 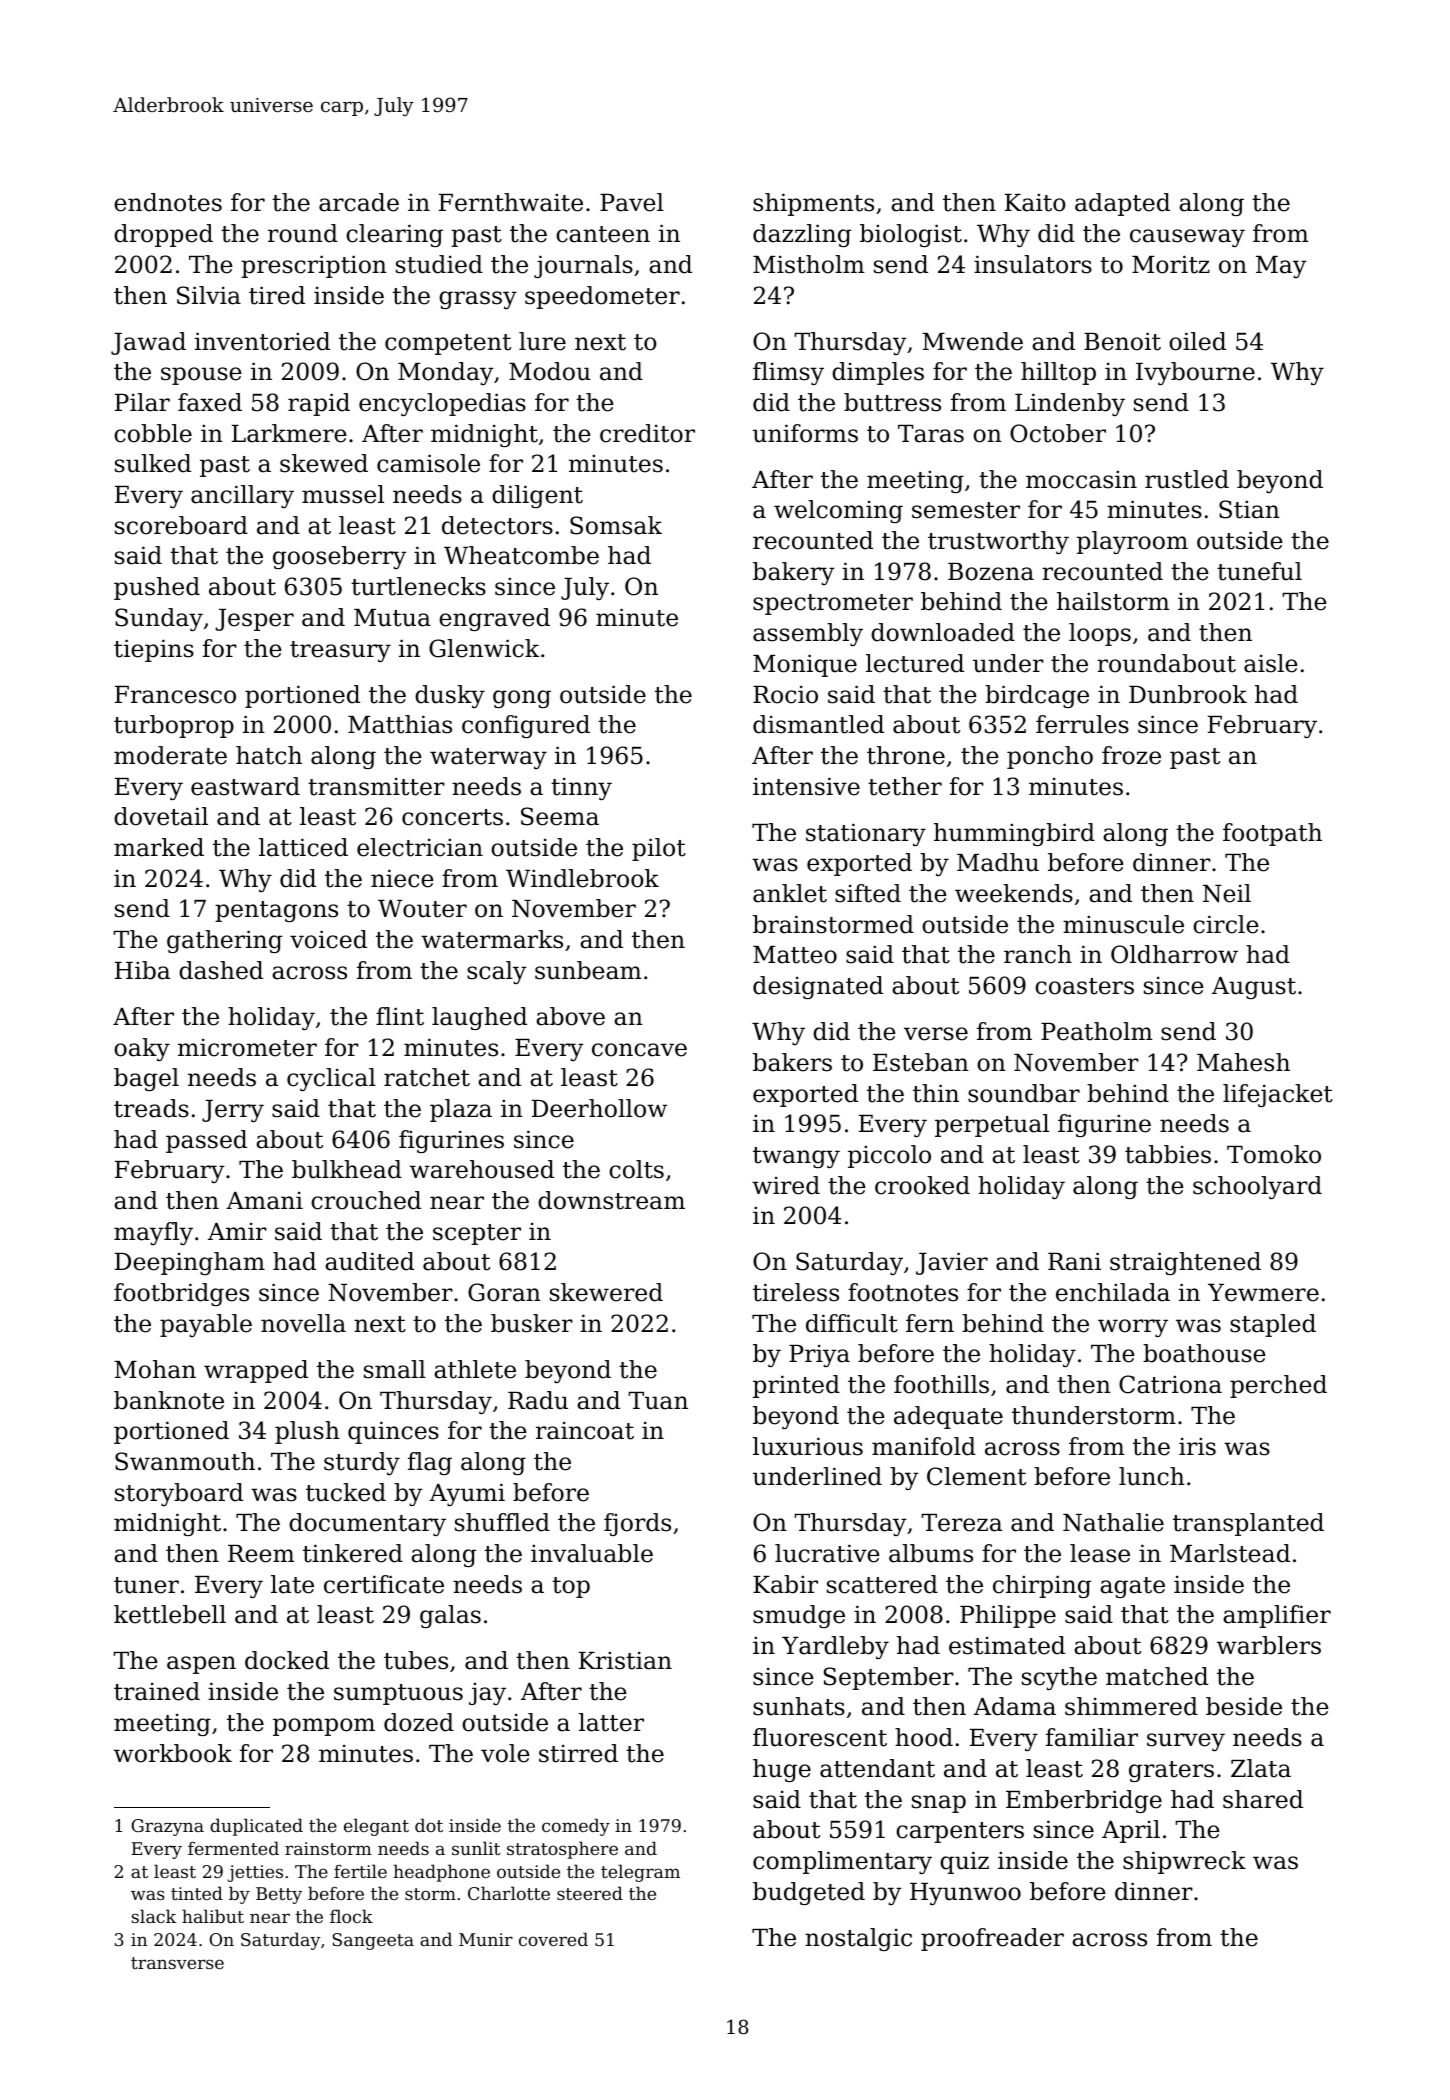 I want to click on endnotes, so click(x=168, y=202).
